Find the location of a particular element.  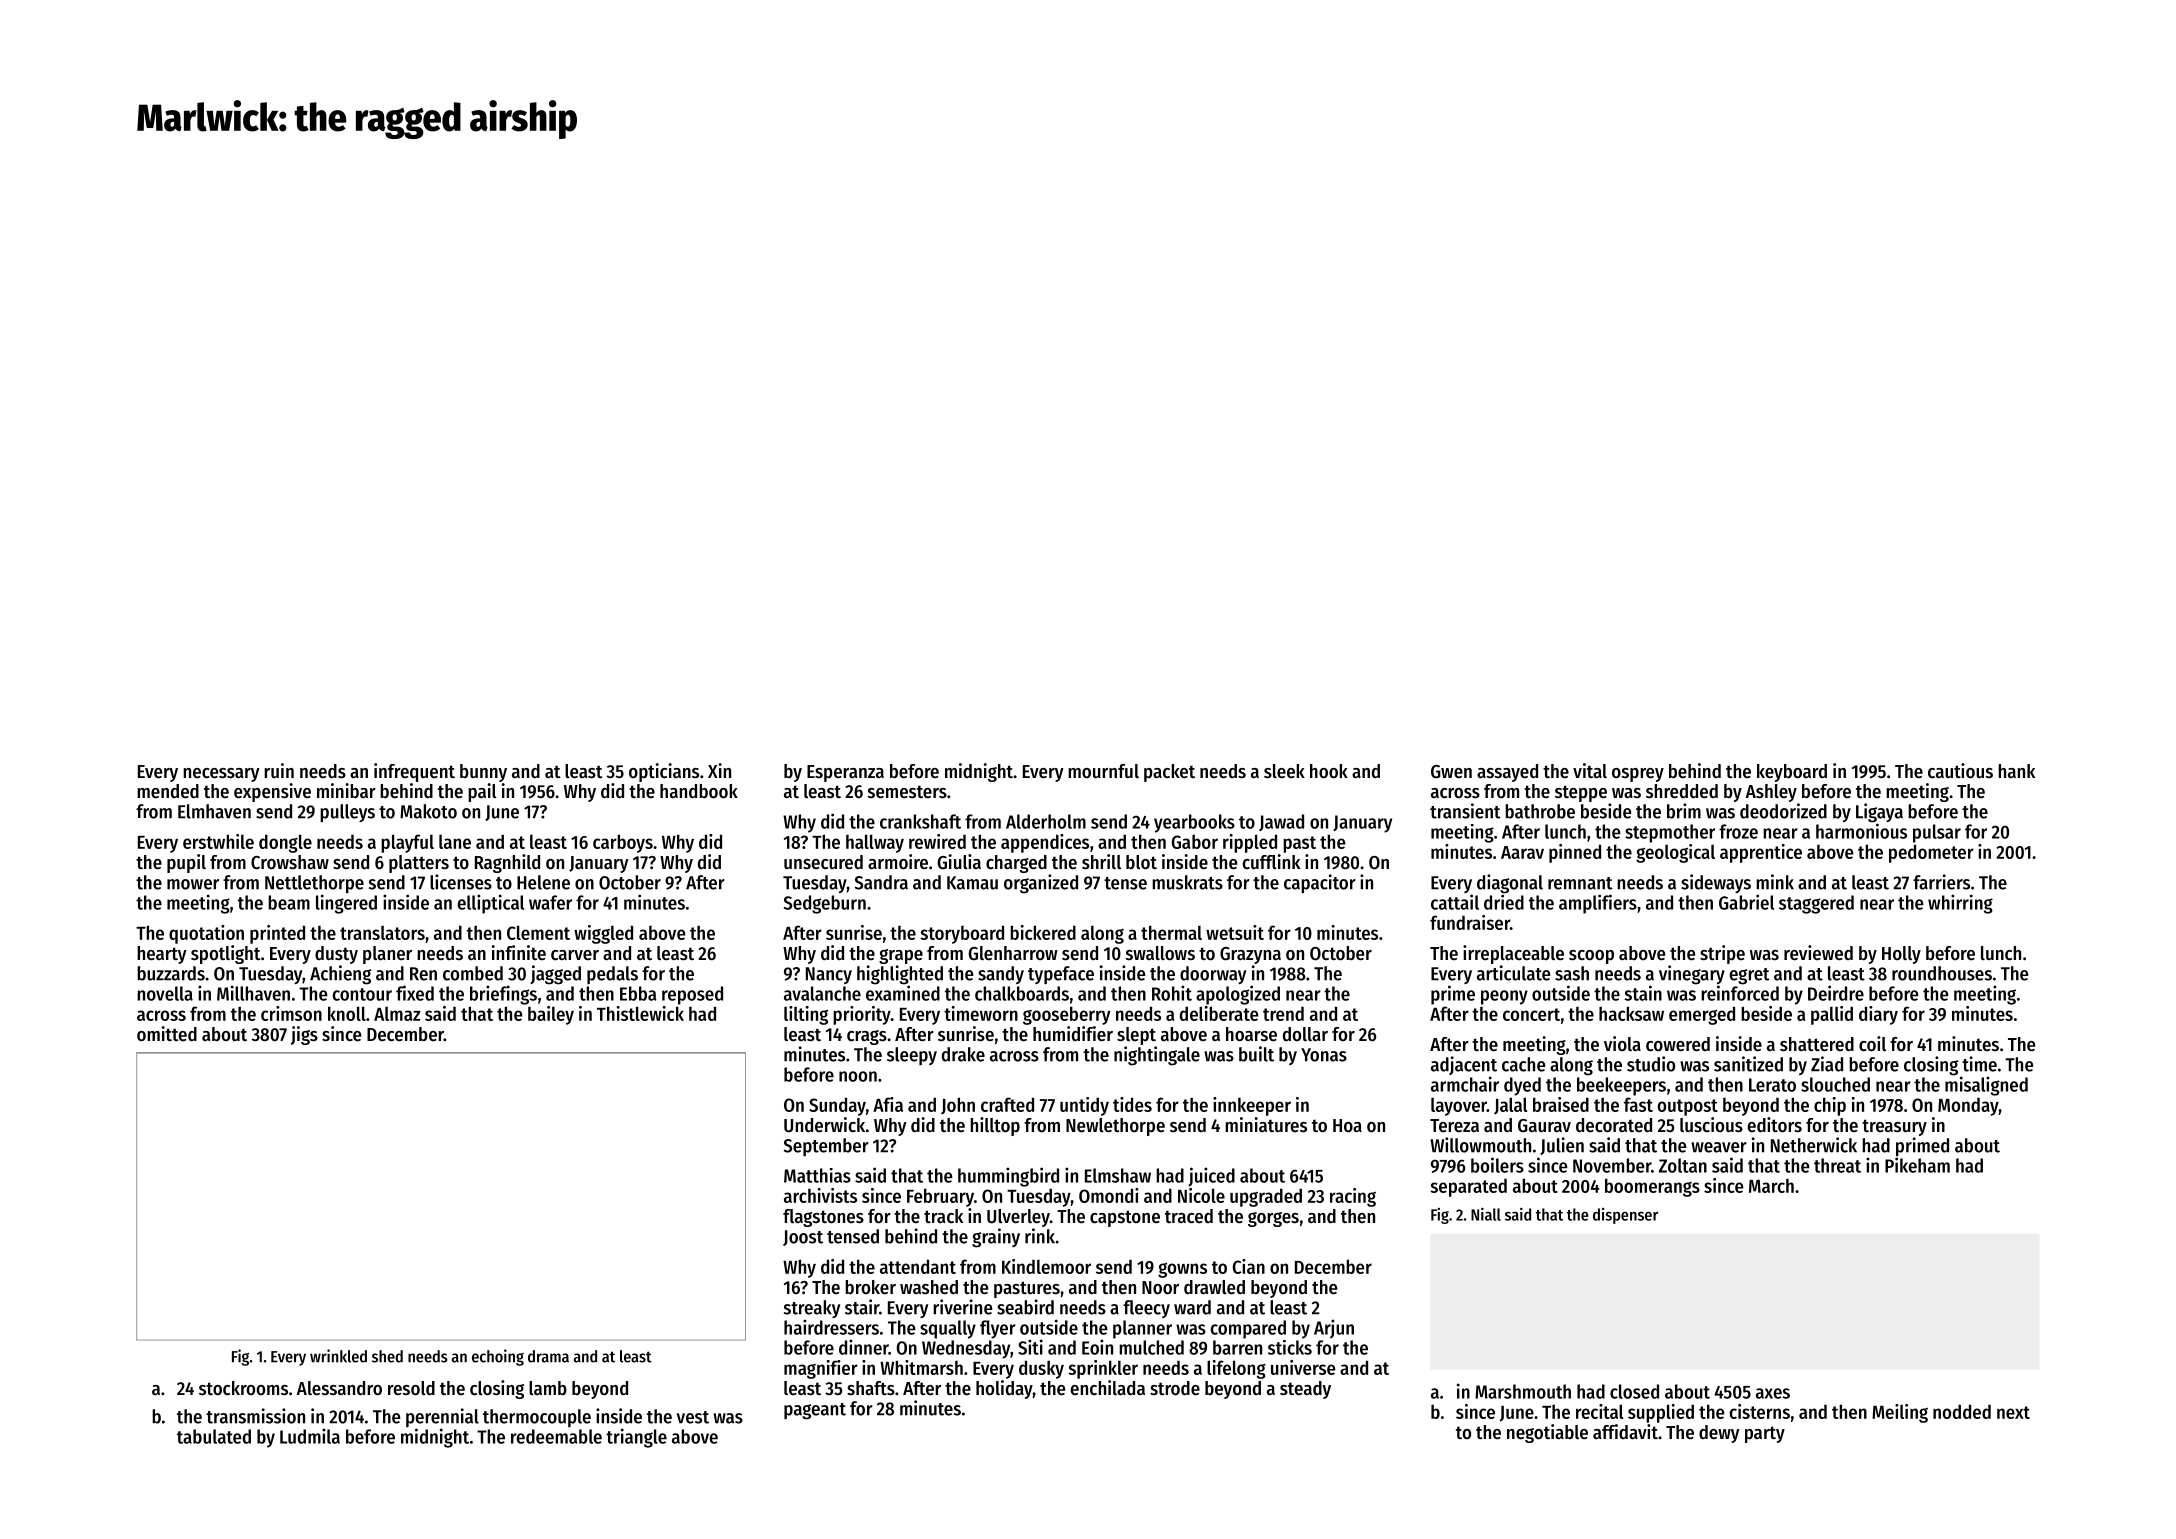

Joost is located at coordinates (803, 1238).
